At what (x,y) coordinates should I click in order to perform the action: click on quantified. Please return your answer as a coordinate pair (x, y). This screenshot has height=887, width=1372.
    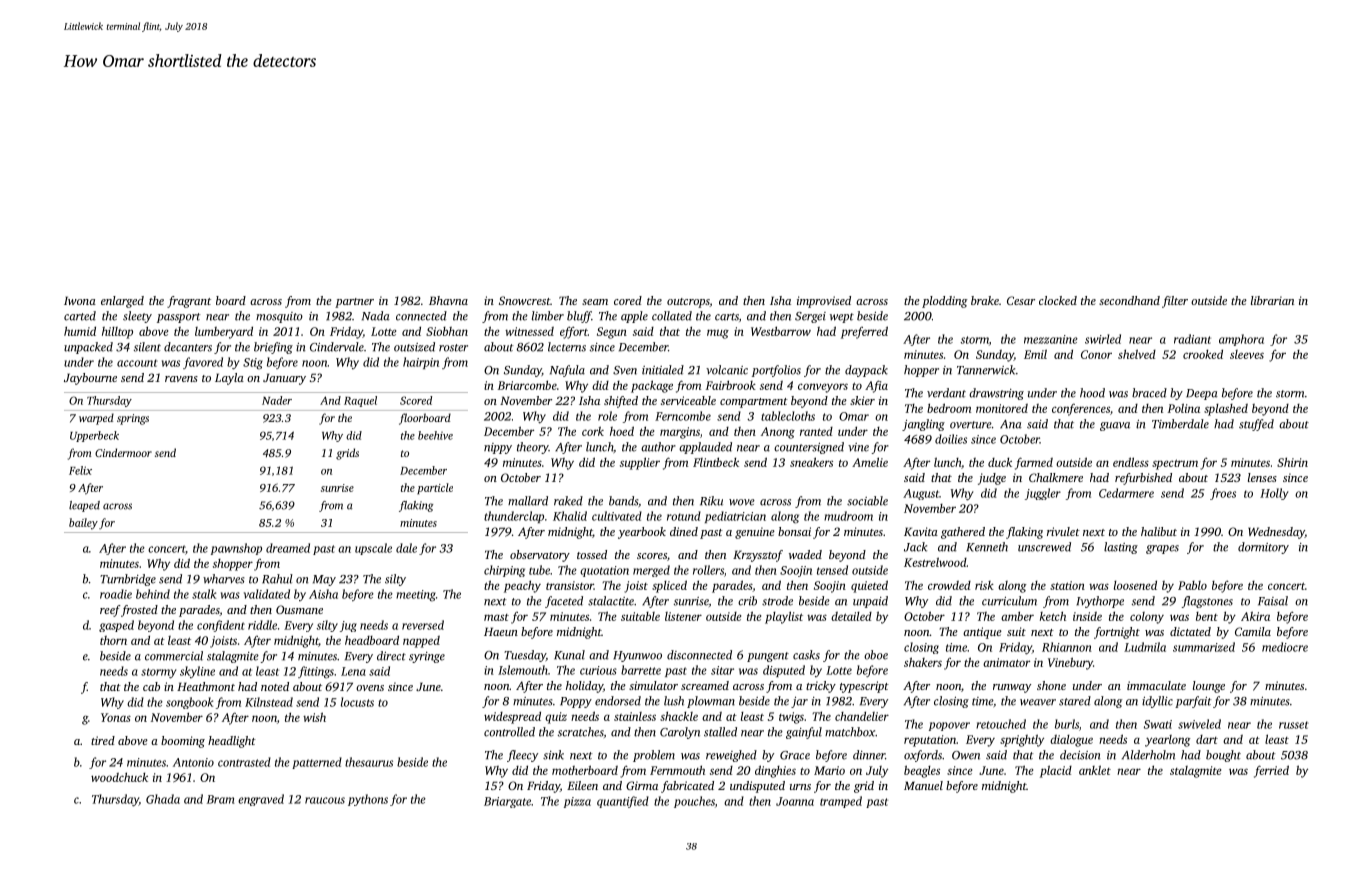
    Looking at the image, I should click on (623, 802).
